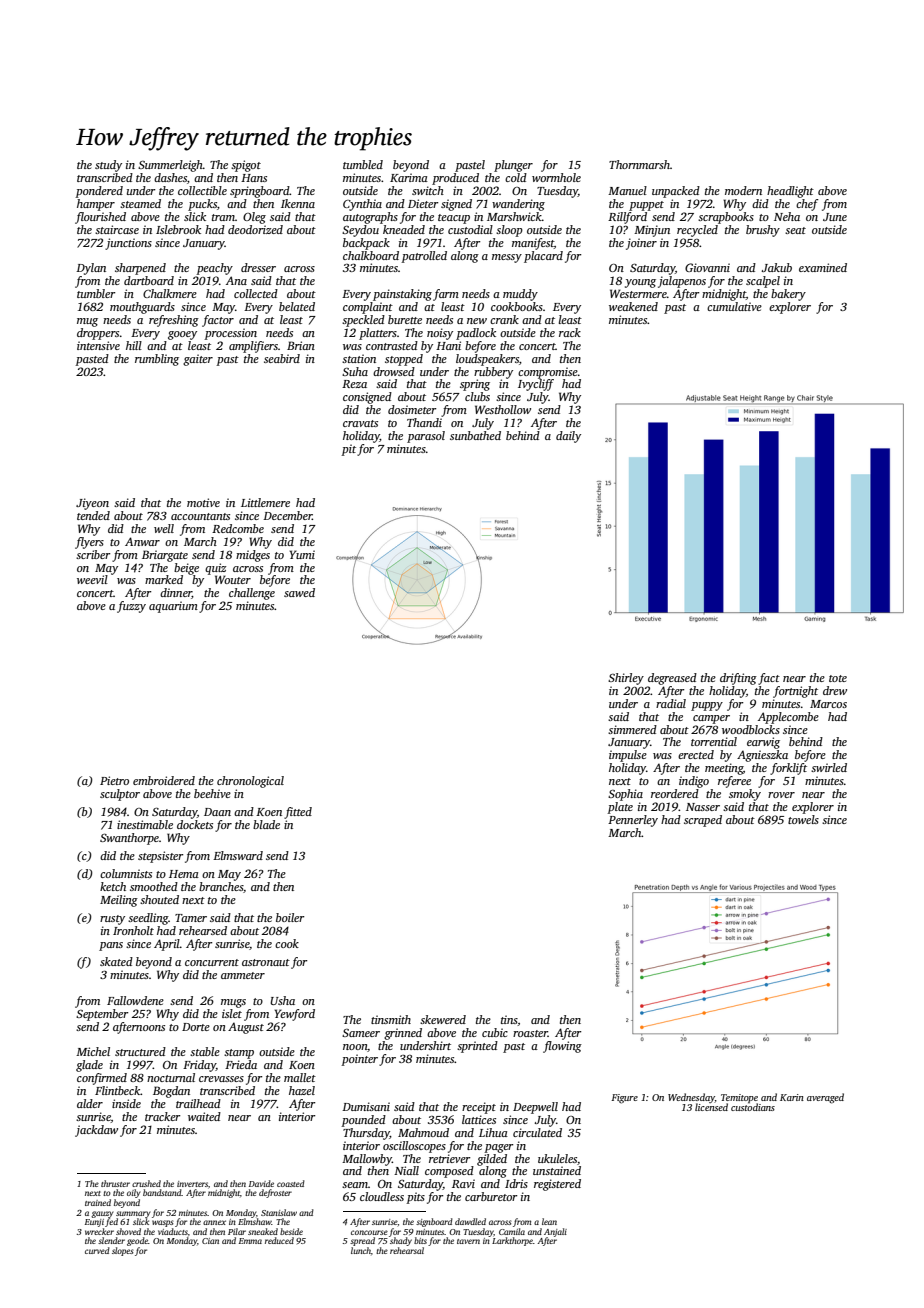  I want to click on Thornmarsh, so click(639, 164).
